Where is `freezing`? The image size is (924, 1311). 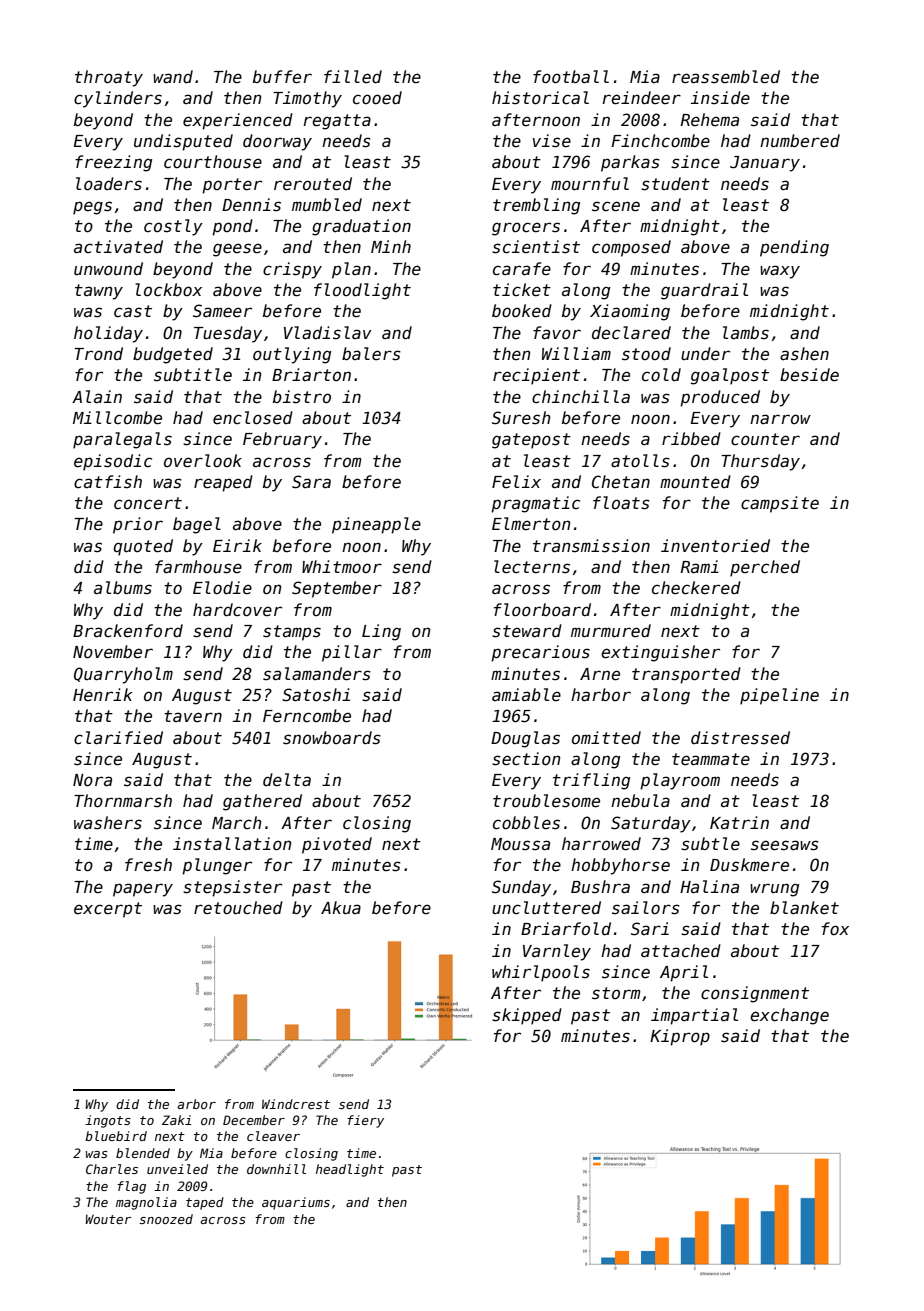
freezing is located at coordinates (113, 163).
